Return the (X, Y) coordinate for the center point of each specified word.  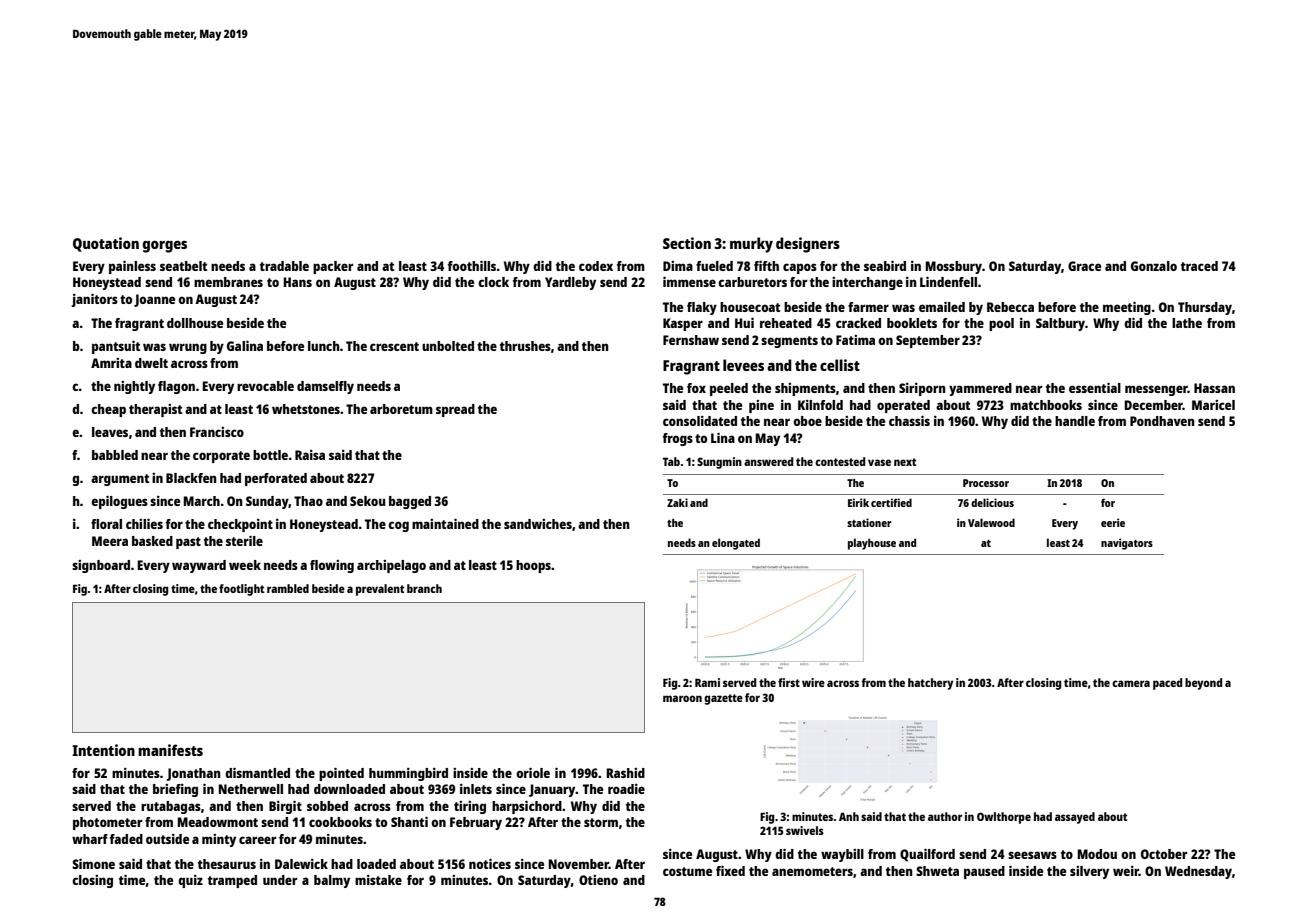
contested (840, 461)
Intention (103, 750)
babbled (115, 455)
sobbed (327, 806)
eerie (1113, 522)
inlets (476, 789)
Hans (297, 282)
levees (743, 365)
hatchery (930, 684)
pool (1001, 324)
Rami (707, 682)
